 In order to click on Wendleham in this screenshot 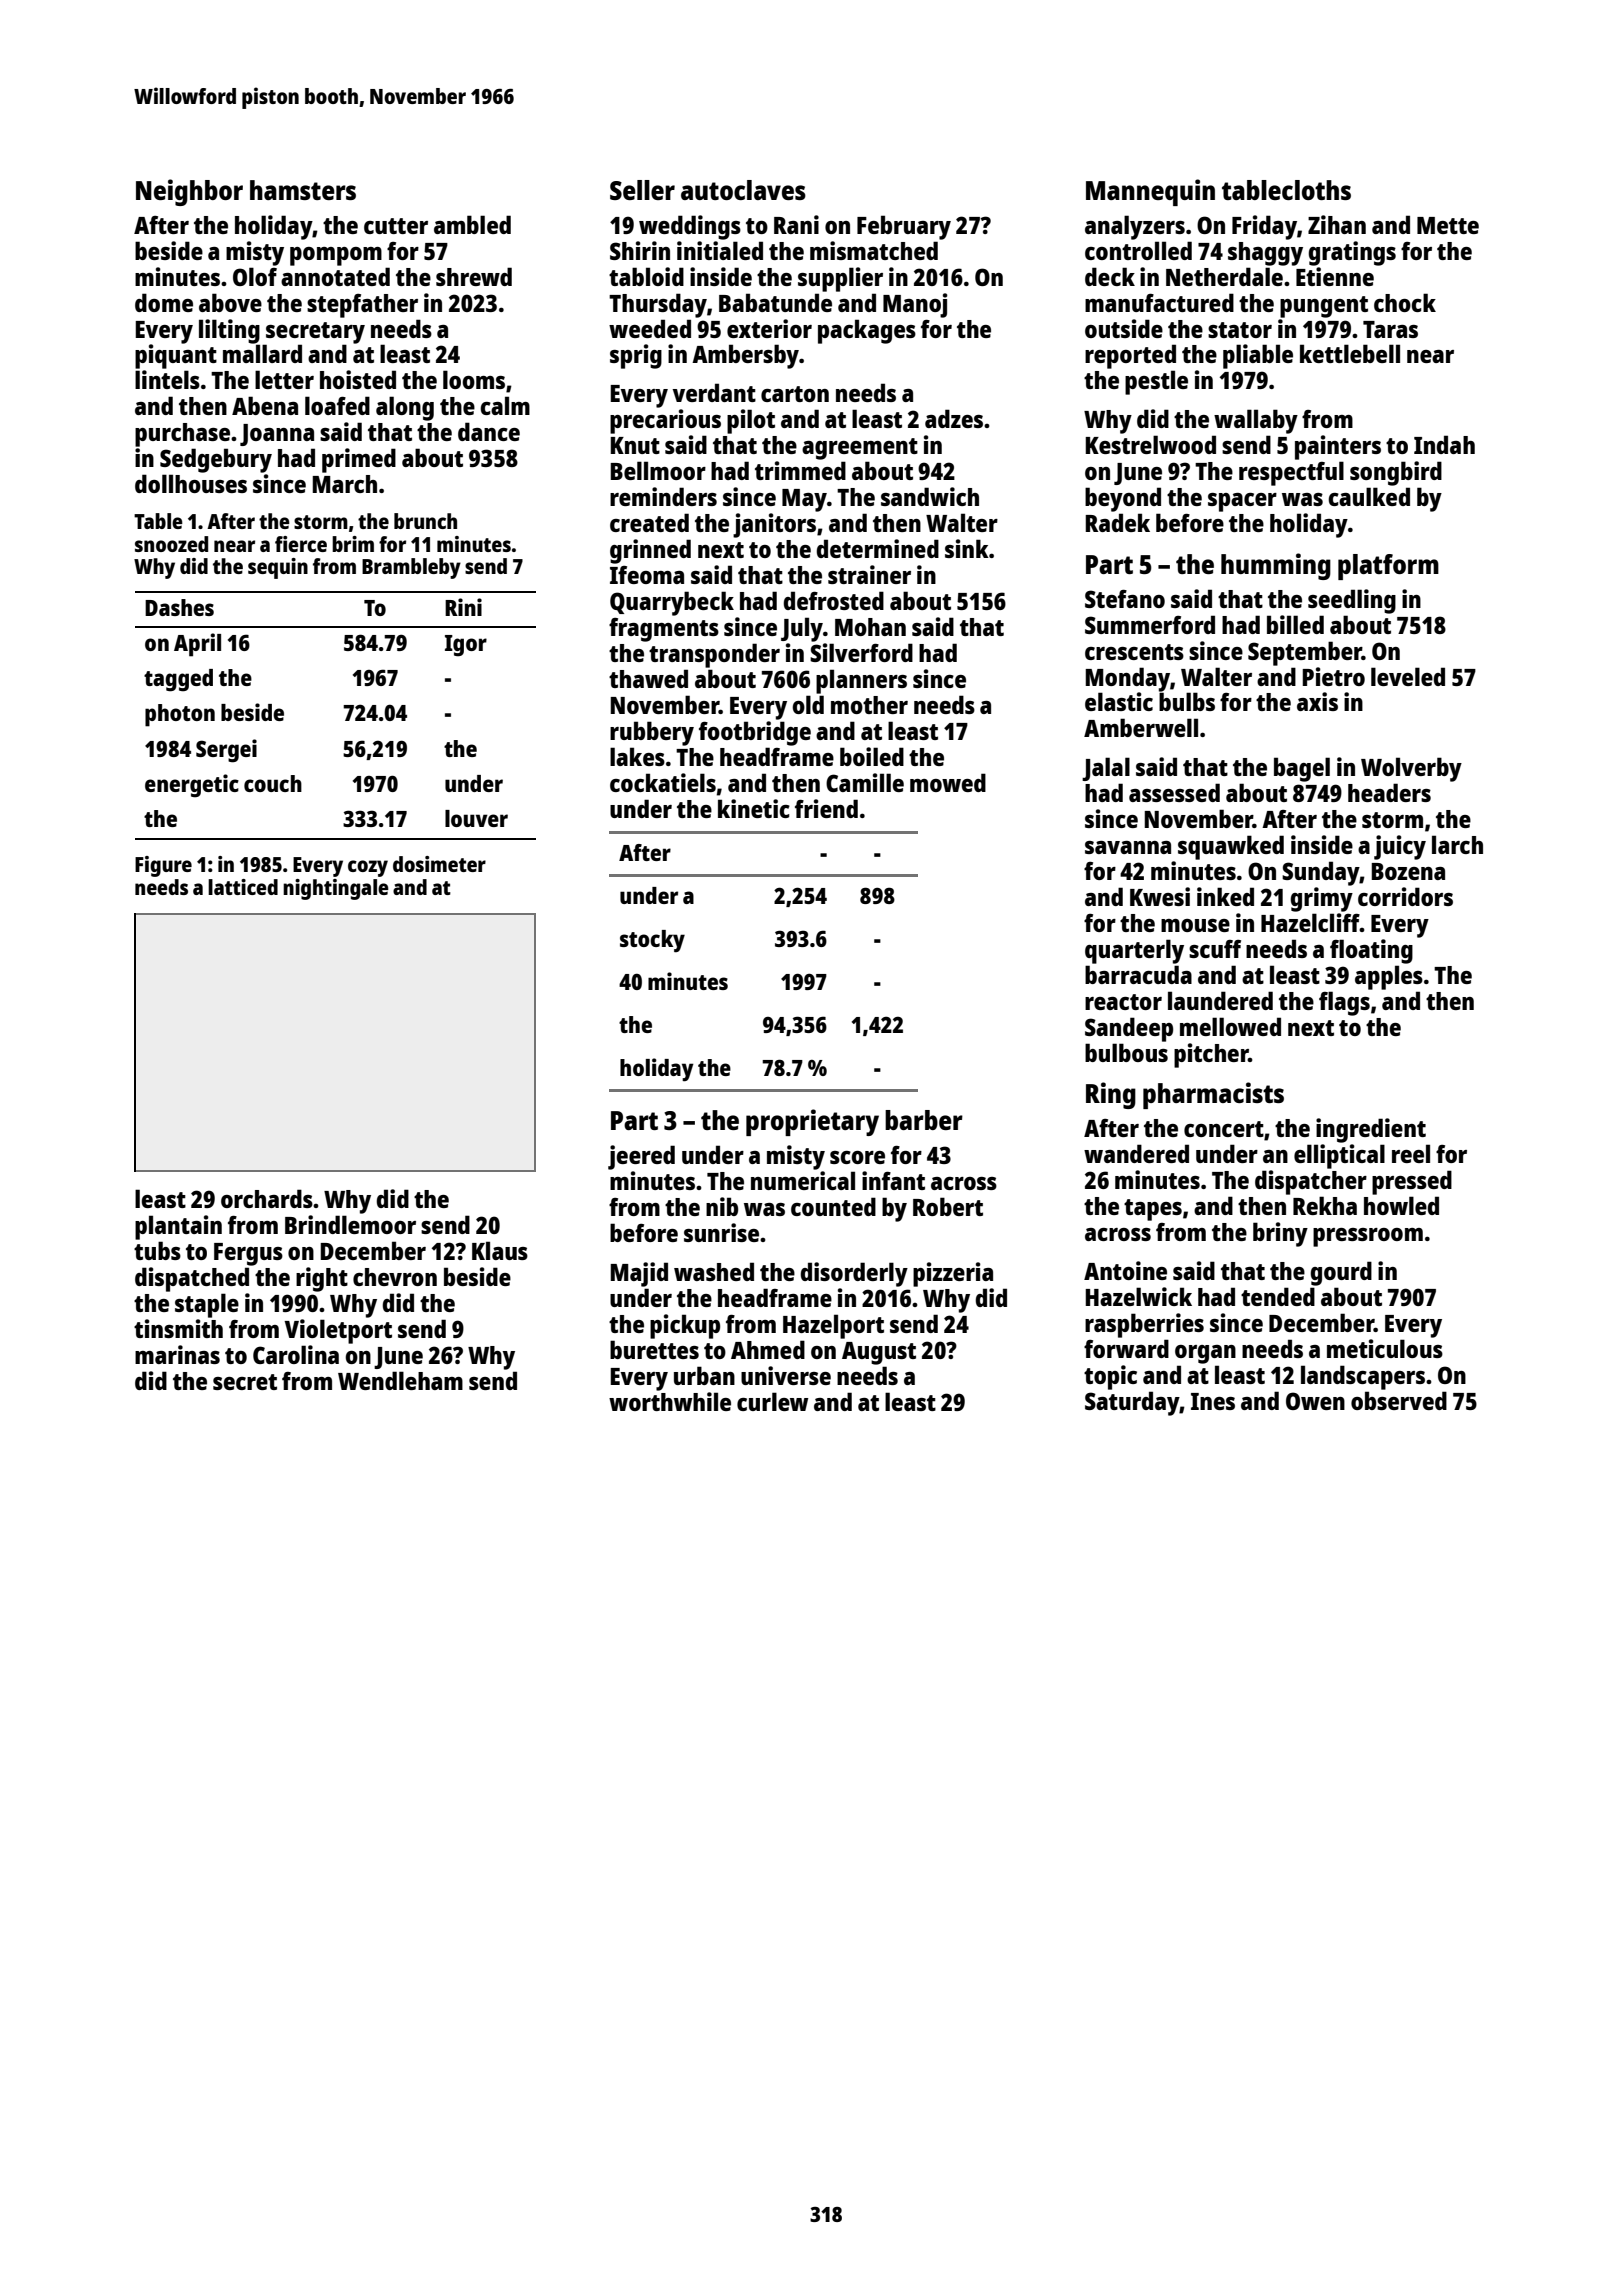, I will do `click(400, 1380)`.
